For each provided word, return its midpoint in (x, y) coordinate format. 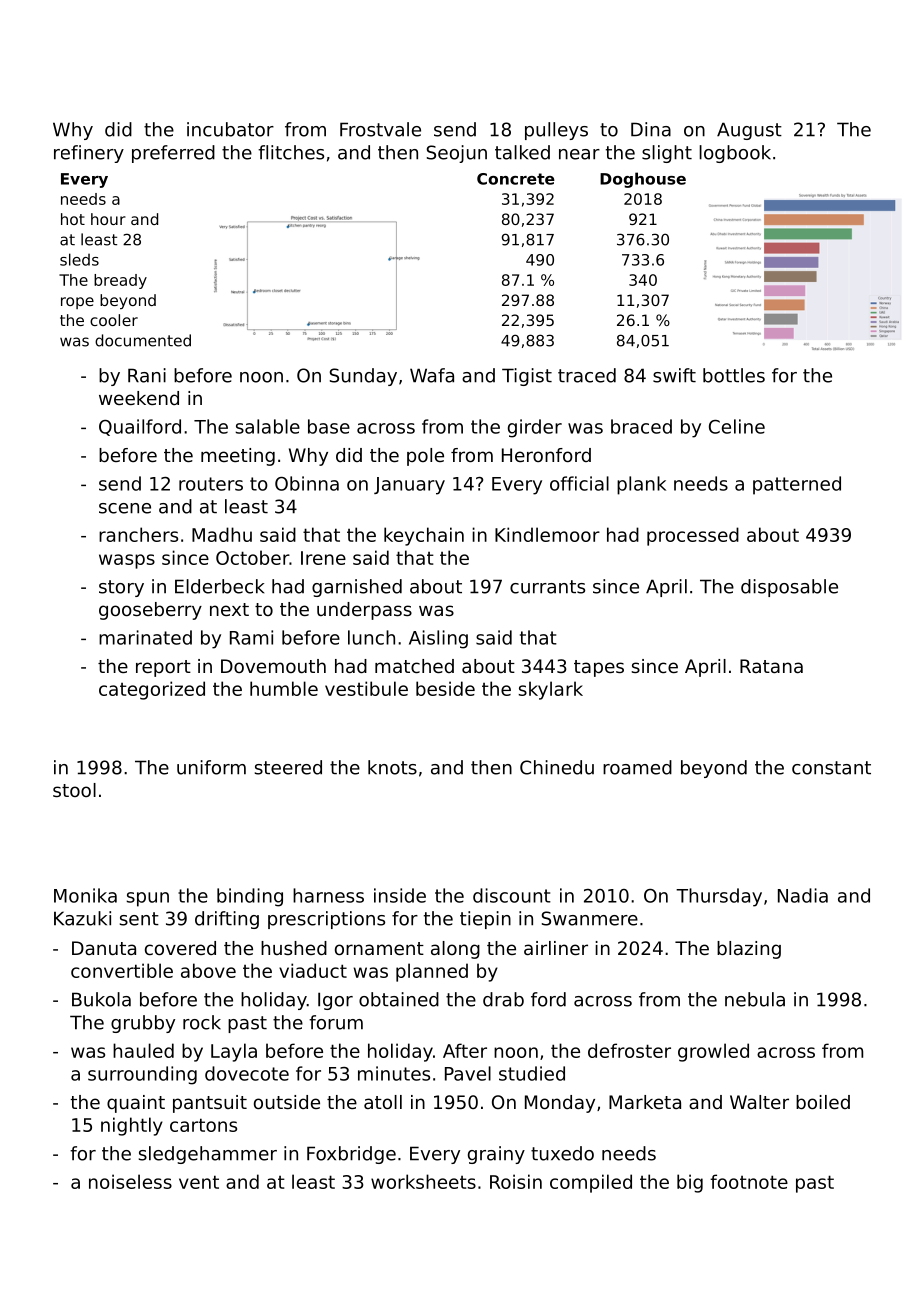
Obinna (307, 483)
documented (143, 340)
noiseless (130, 1181)
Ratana (771, 666)
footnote (749, 1181)
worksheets (423, 1181)
